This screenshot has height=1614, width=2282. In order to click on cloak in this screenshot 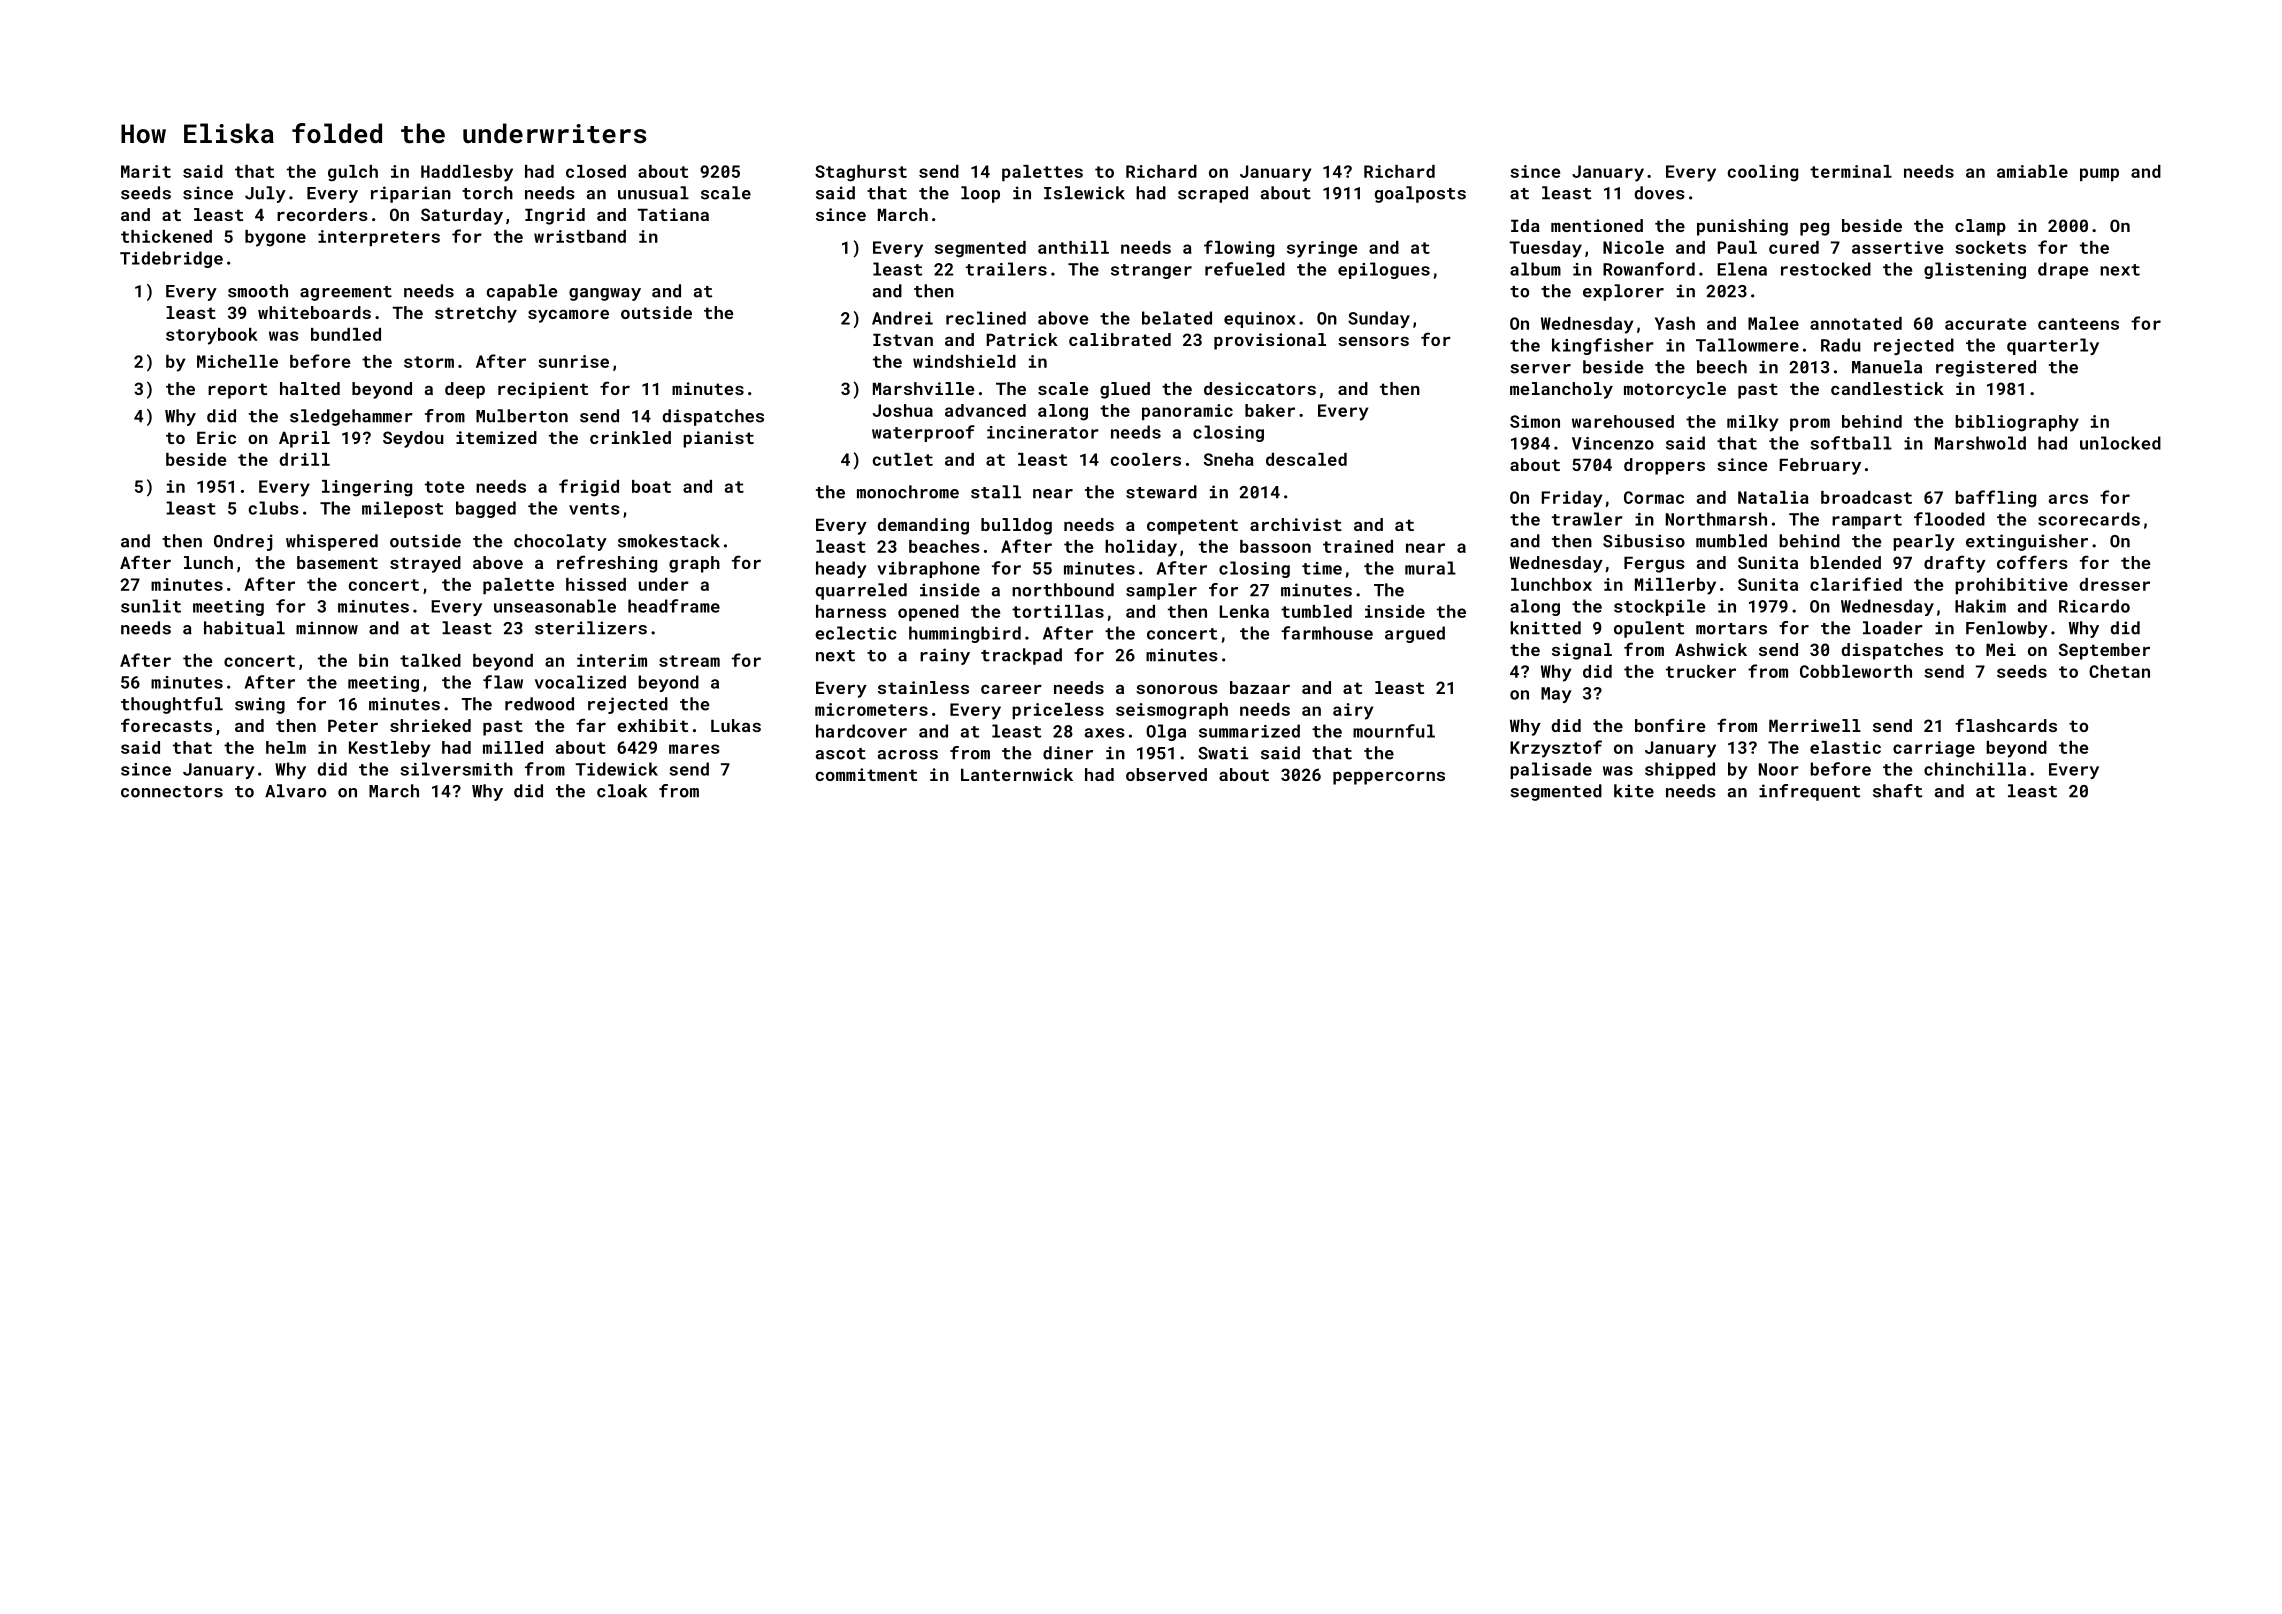, I will do `click(622, 791)`.
